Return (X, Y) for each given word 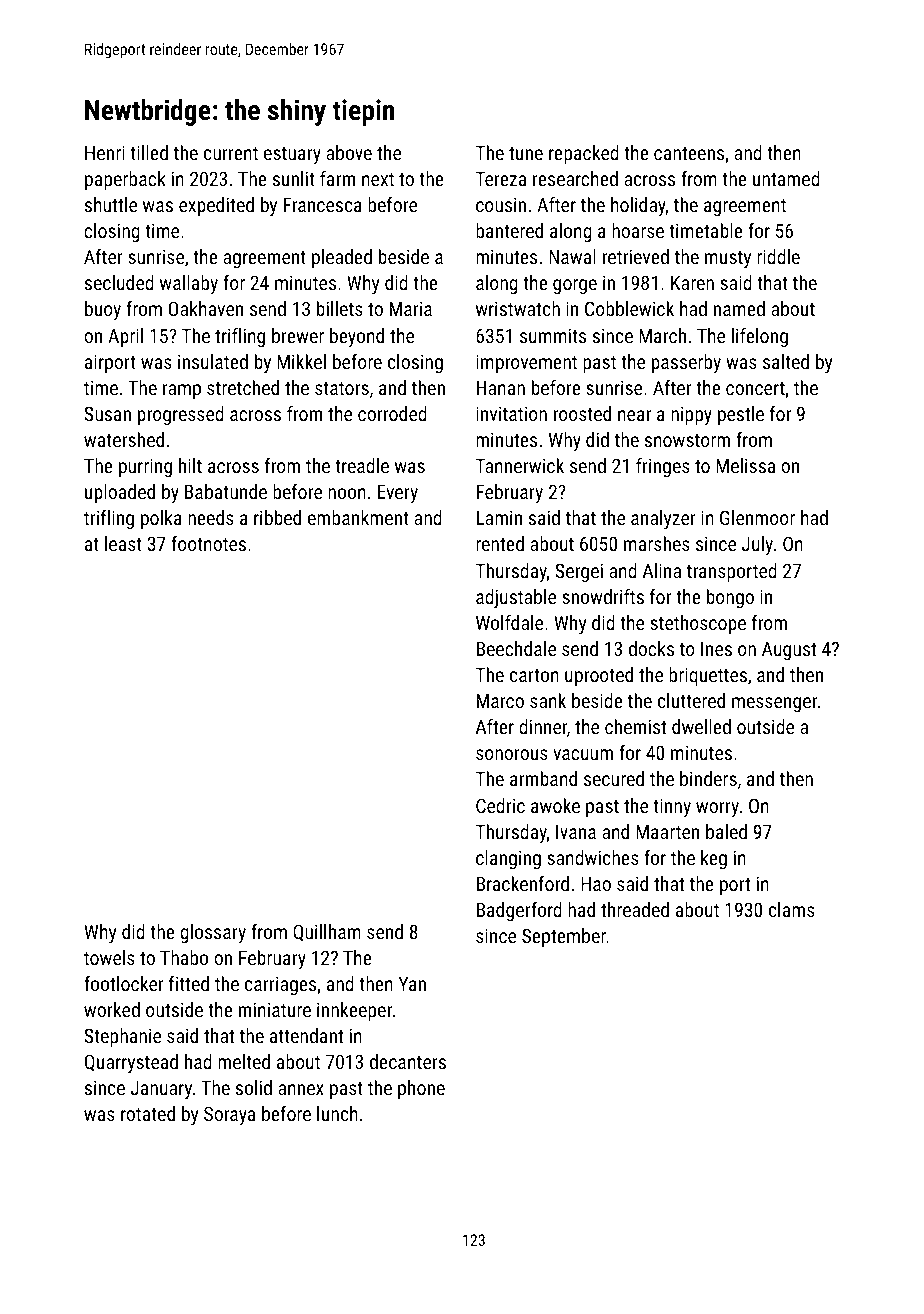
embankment (358, 517)
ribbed (277, 517)
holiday (638, 206)
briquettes (708, 676)
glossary (213, 933)
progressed (181, 415)
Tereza (501, 178)
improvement (526, 363)
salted (786, 361)
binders (708, 778)
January (161, 1090)
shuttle (111, 204)
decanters (408, 1061)
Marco (500, 701)
